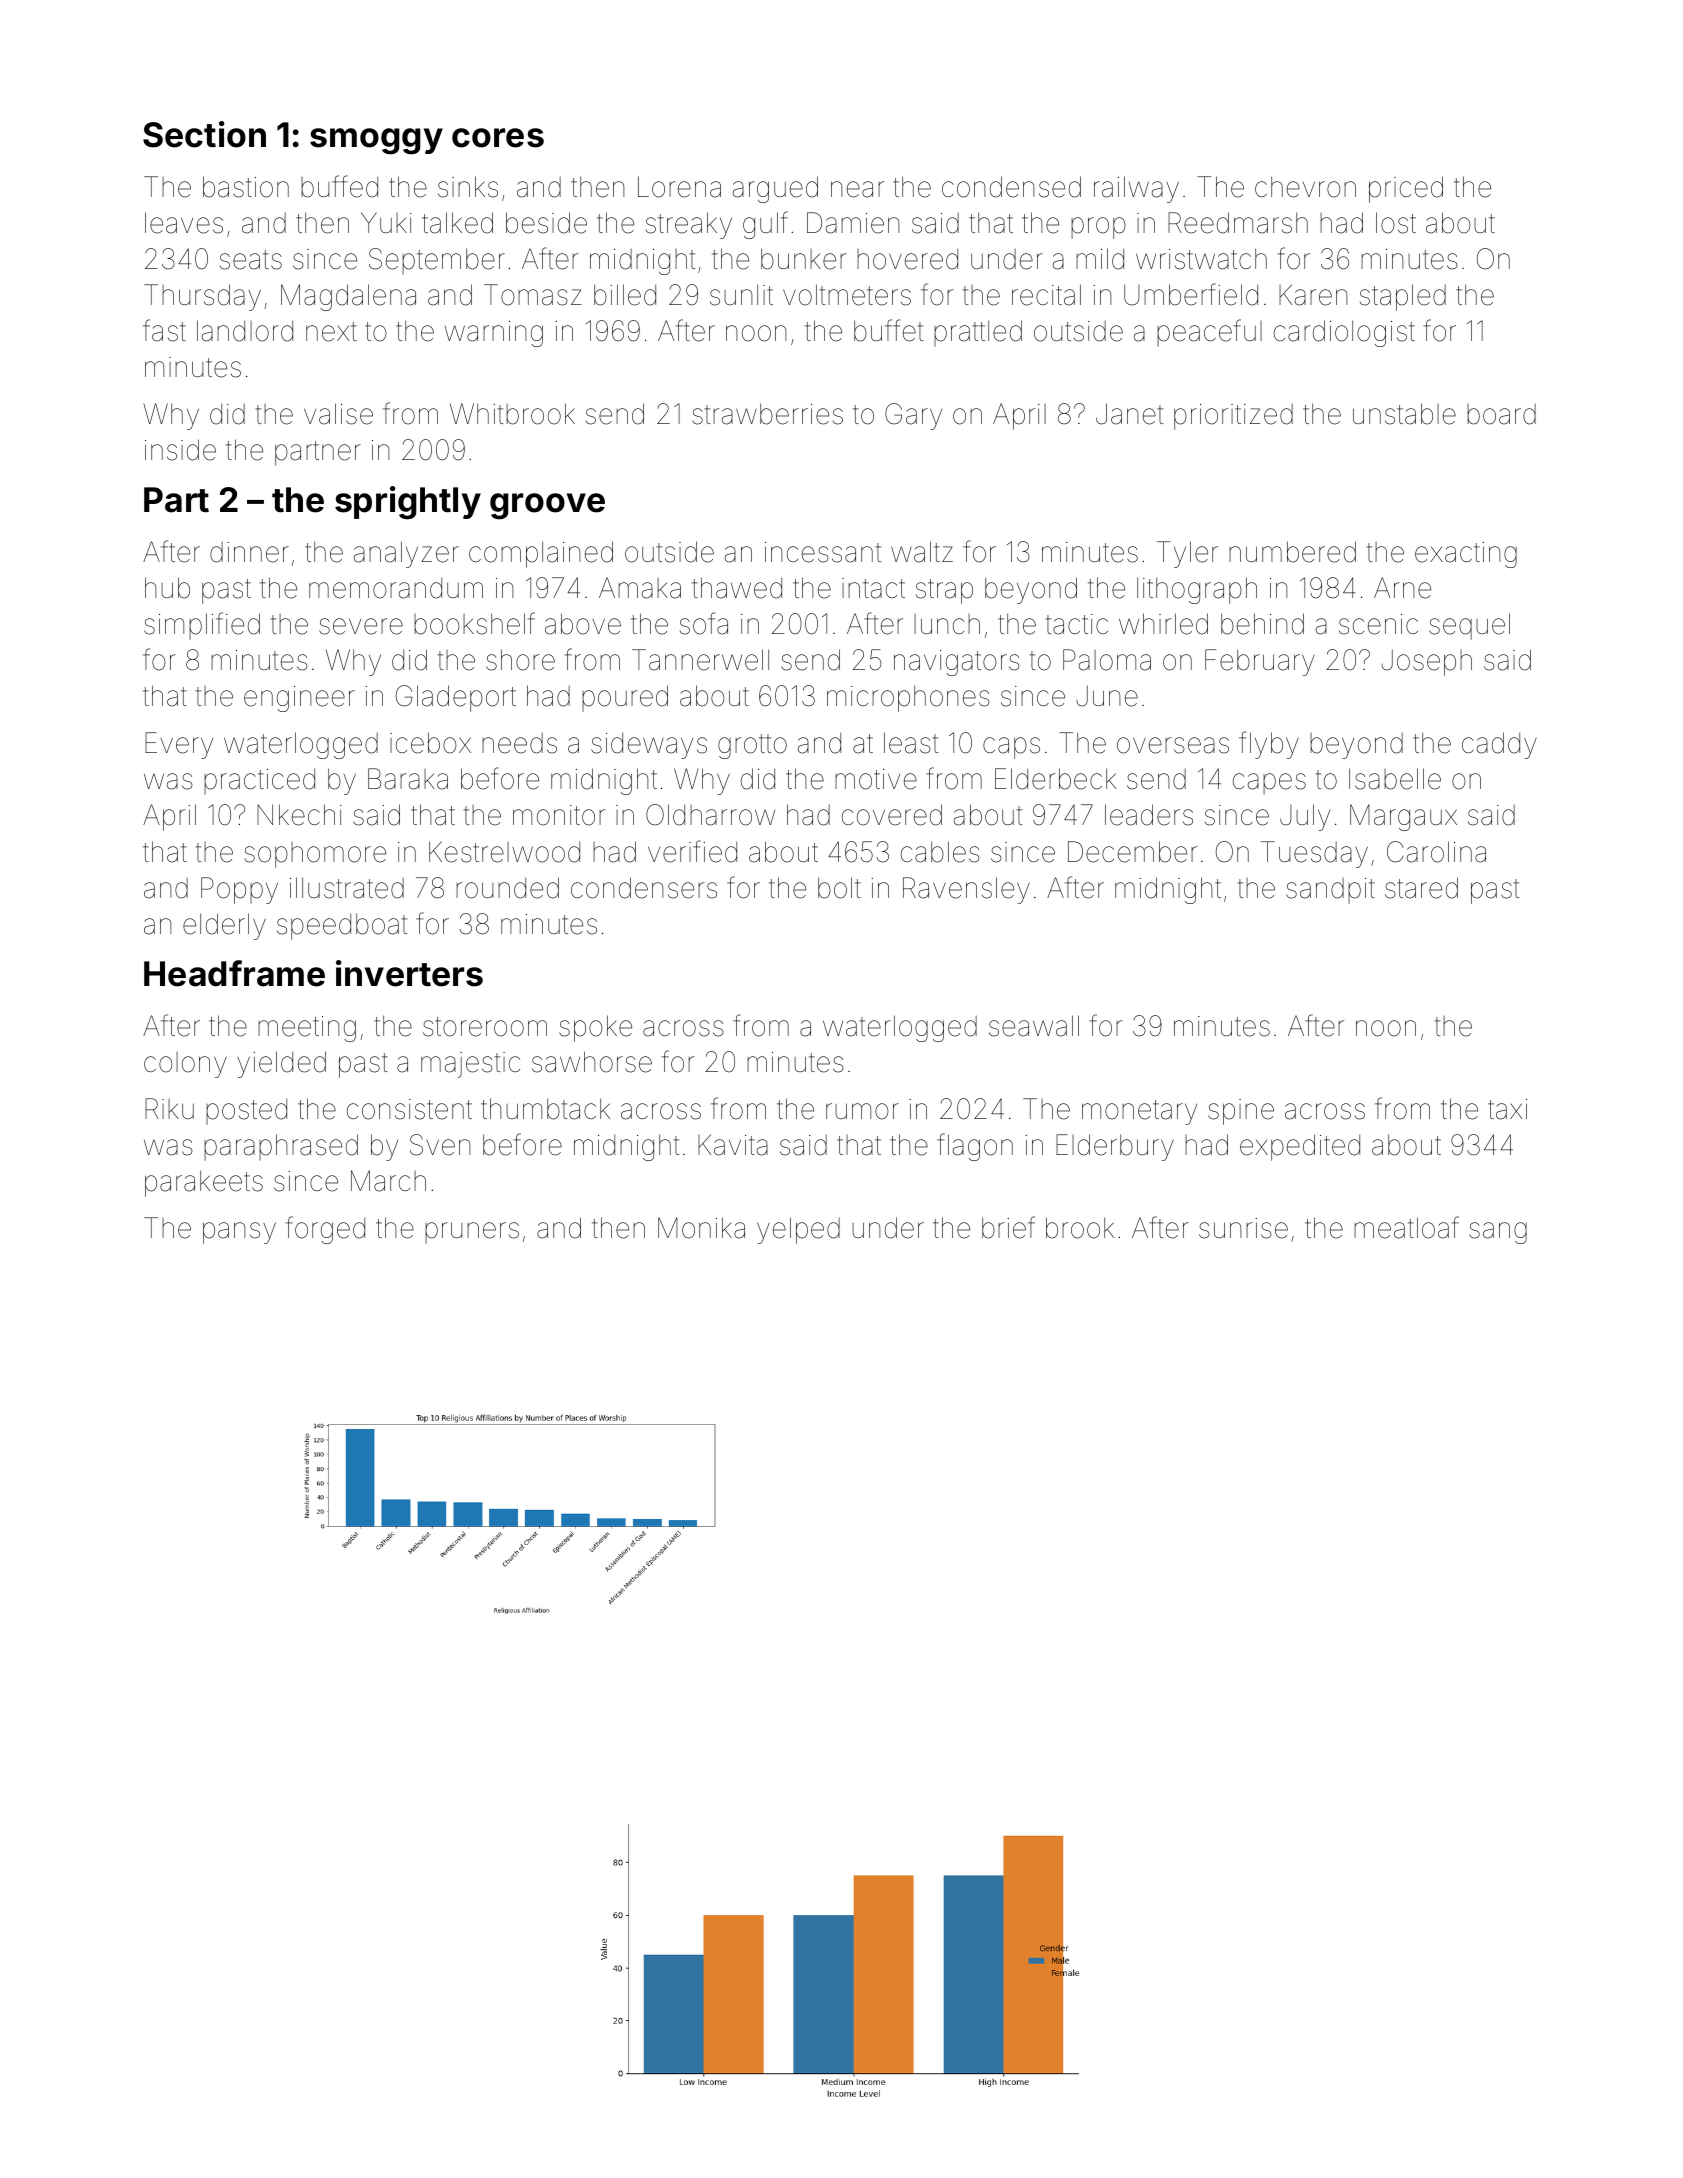 Image resolution: width=1683 pixels, height=2178 pixels. Describe the element at coordinates (1406, 189) in the screenshot. I see `priced` at that location.
